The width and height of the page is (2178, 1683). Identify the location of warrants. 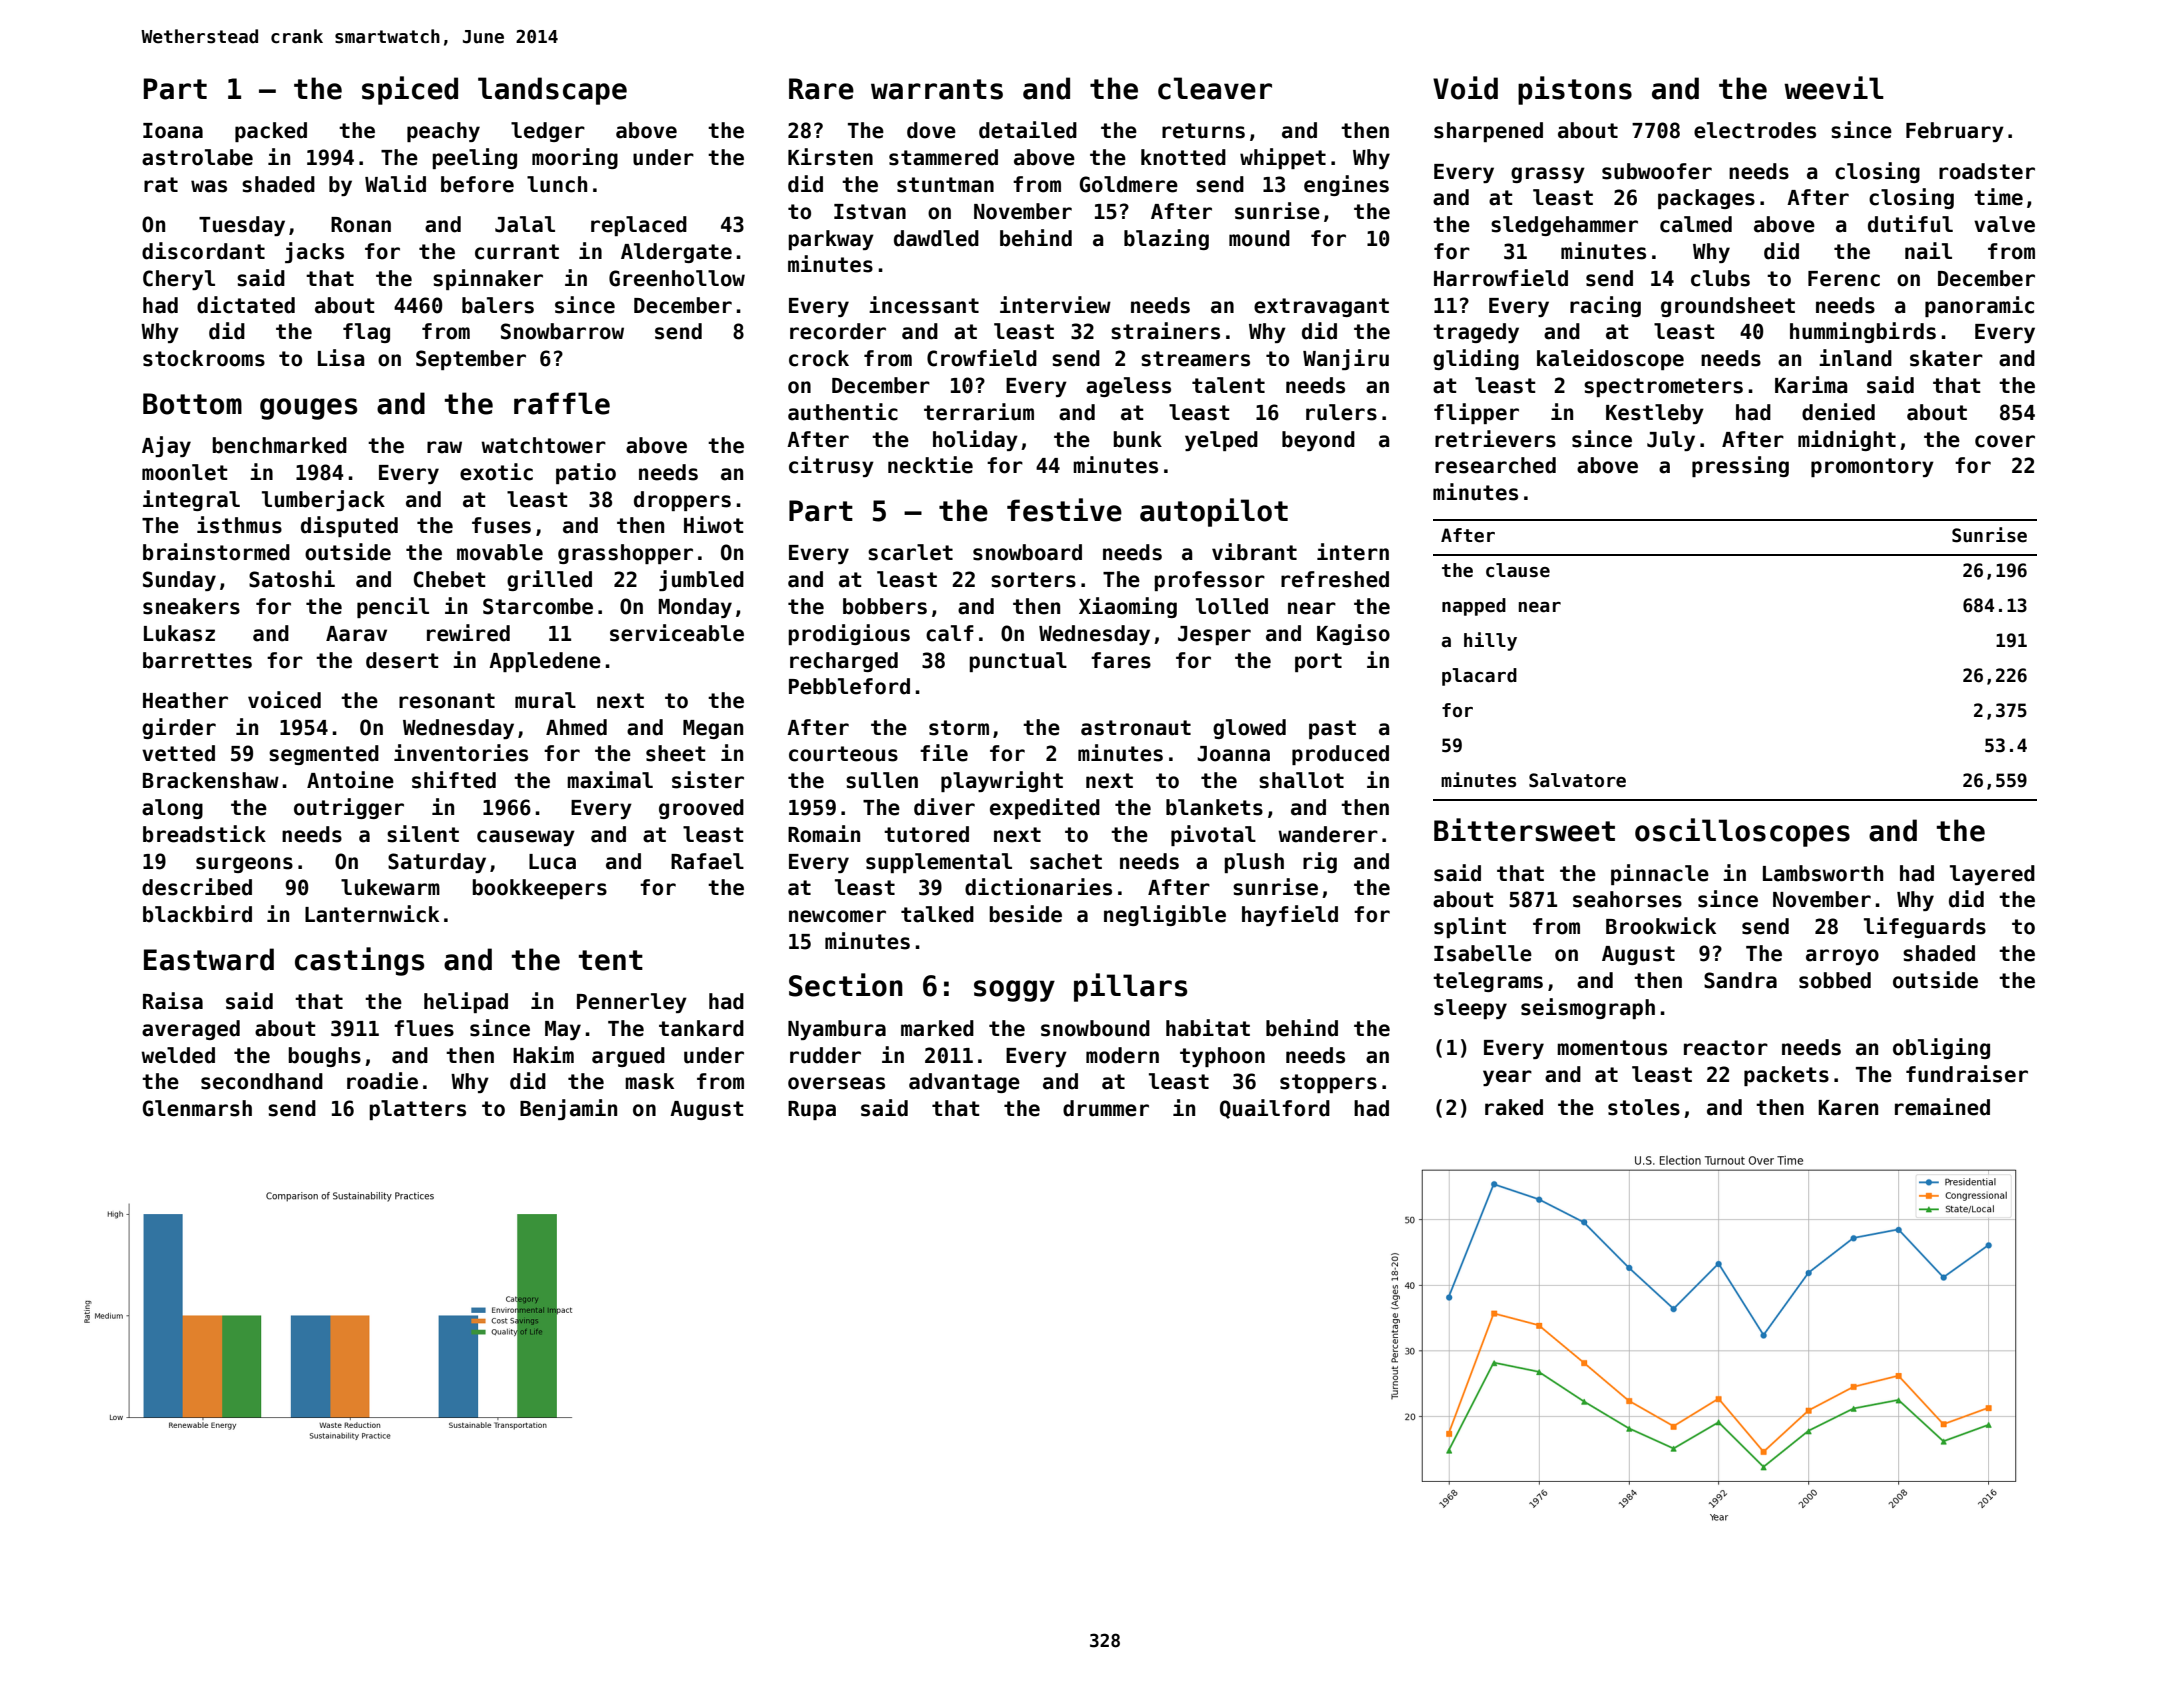
(937, 89).
